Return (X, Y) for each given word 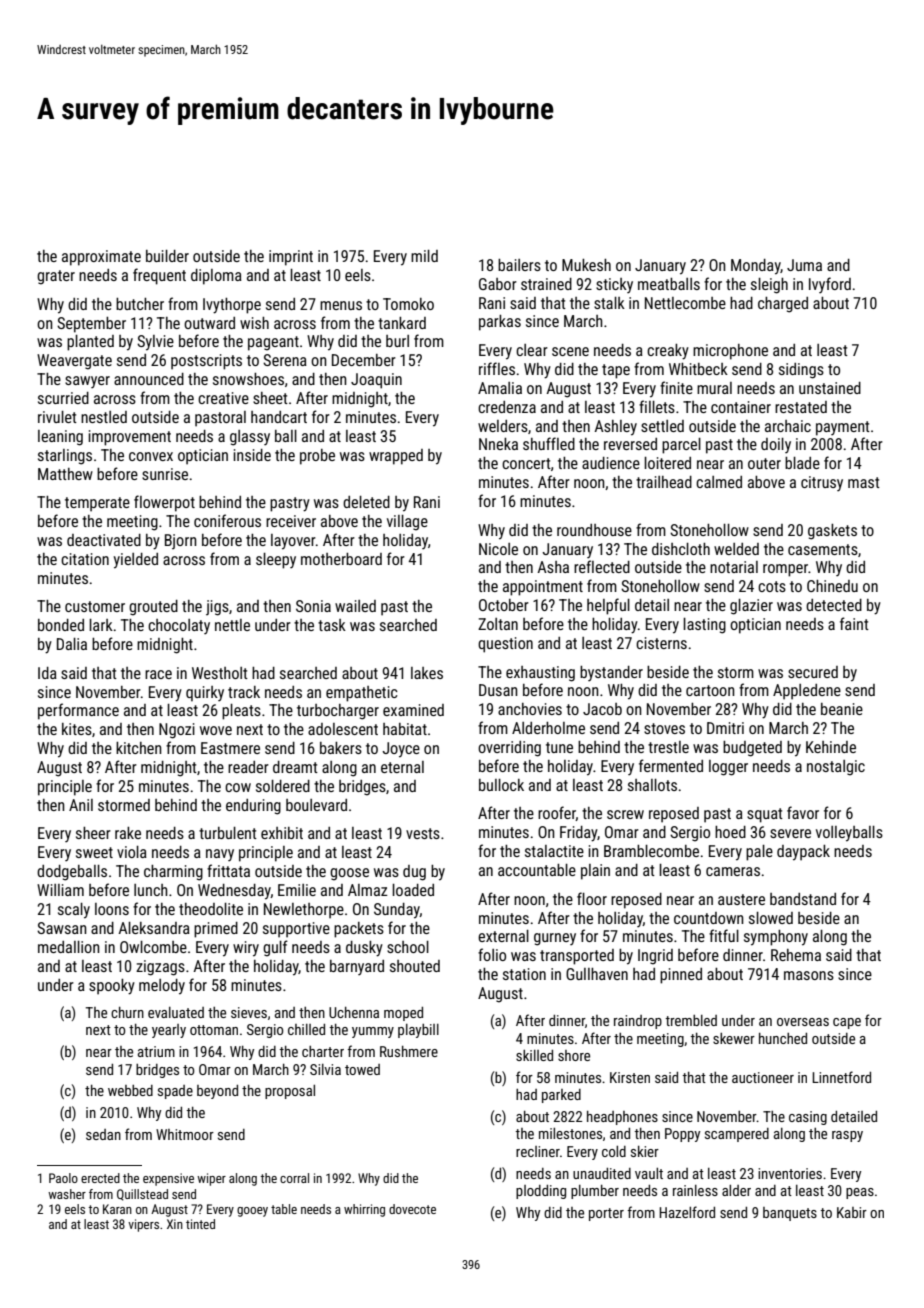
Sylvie (155, 343)
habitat (405, 729)
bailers (519, 265)
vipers (143, 1225)
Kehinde (831, 747)
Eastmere (230, 748)
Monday (756, 267)
